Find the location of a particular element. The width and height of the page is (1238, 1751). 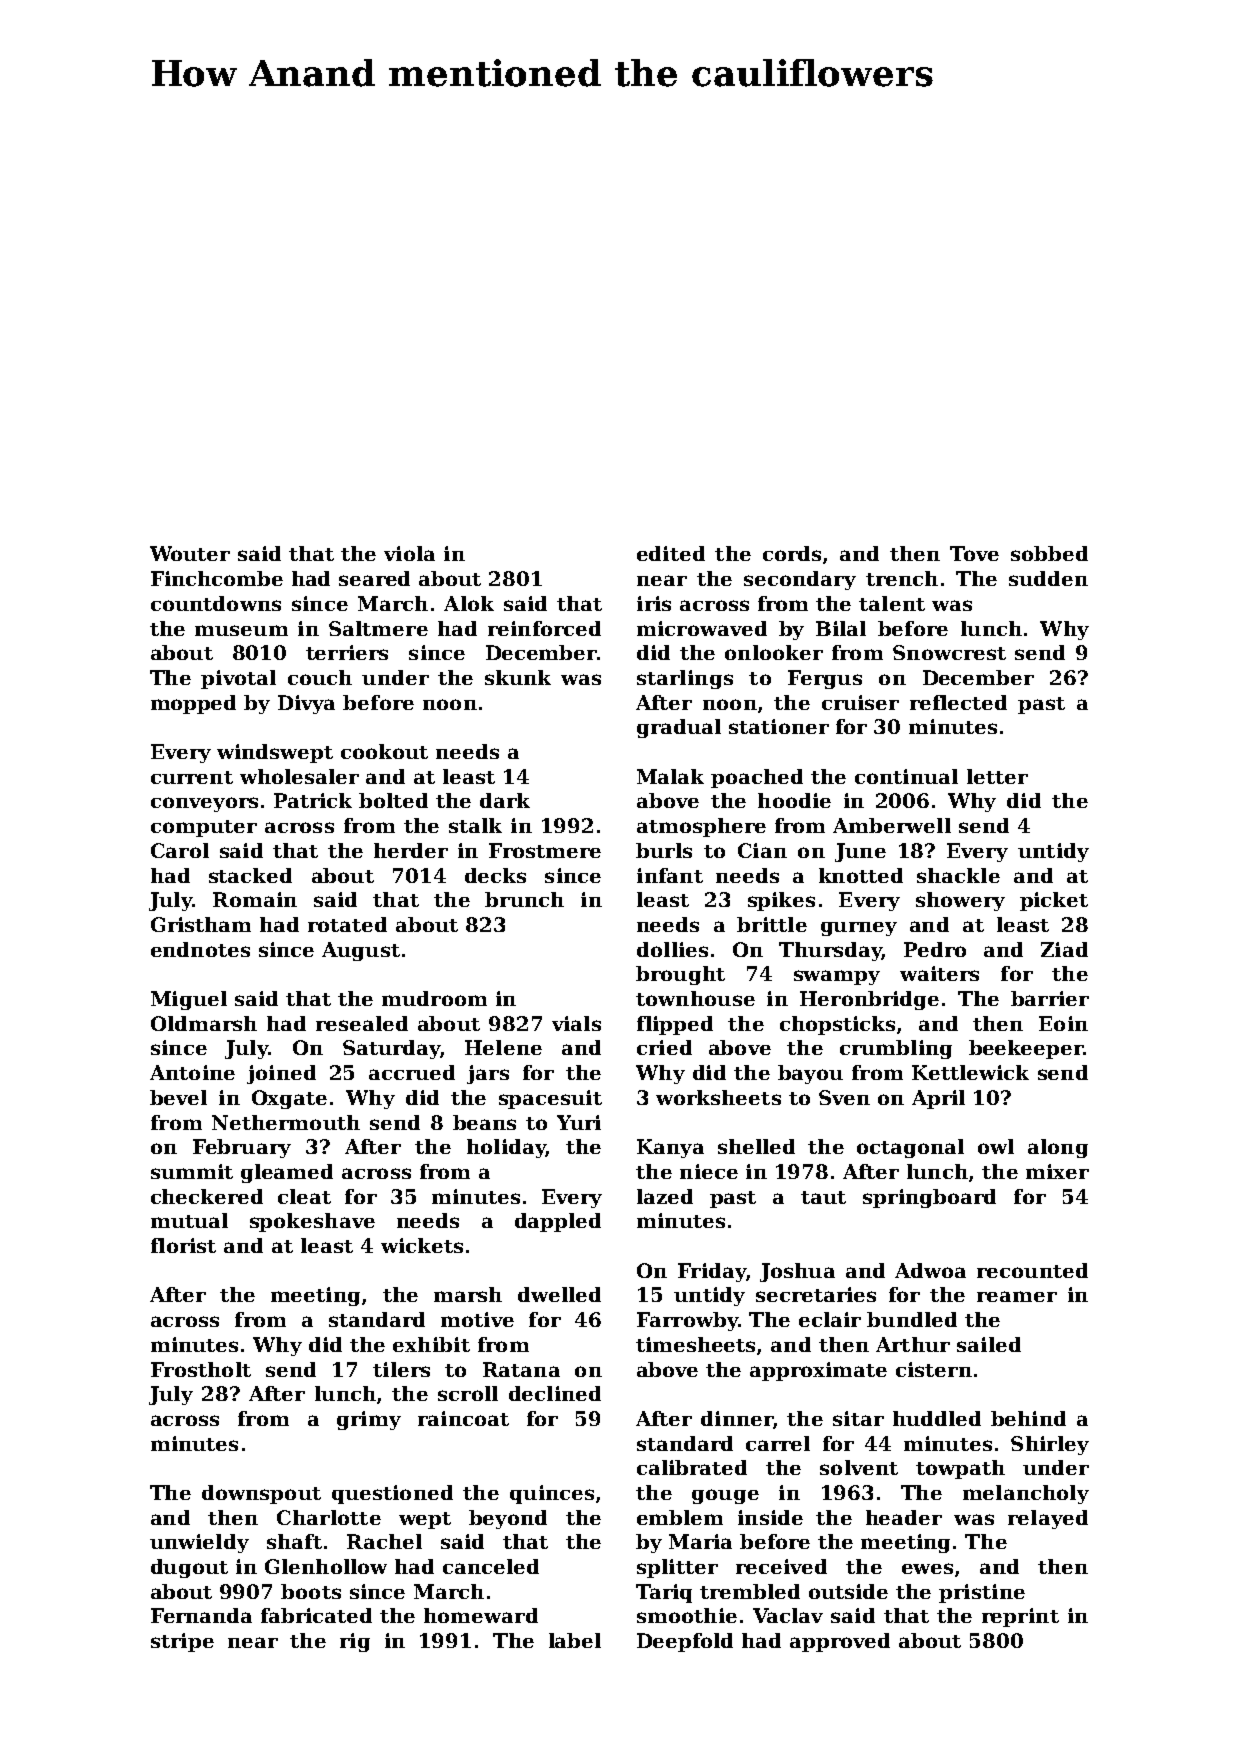

homeward is located at coordinates (481, 1615).
